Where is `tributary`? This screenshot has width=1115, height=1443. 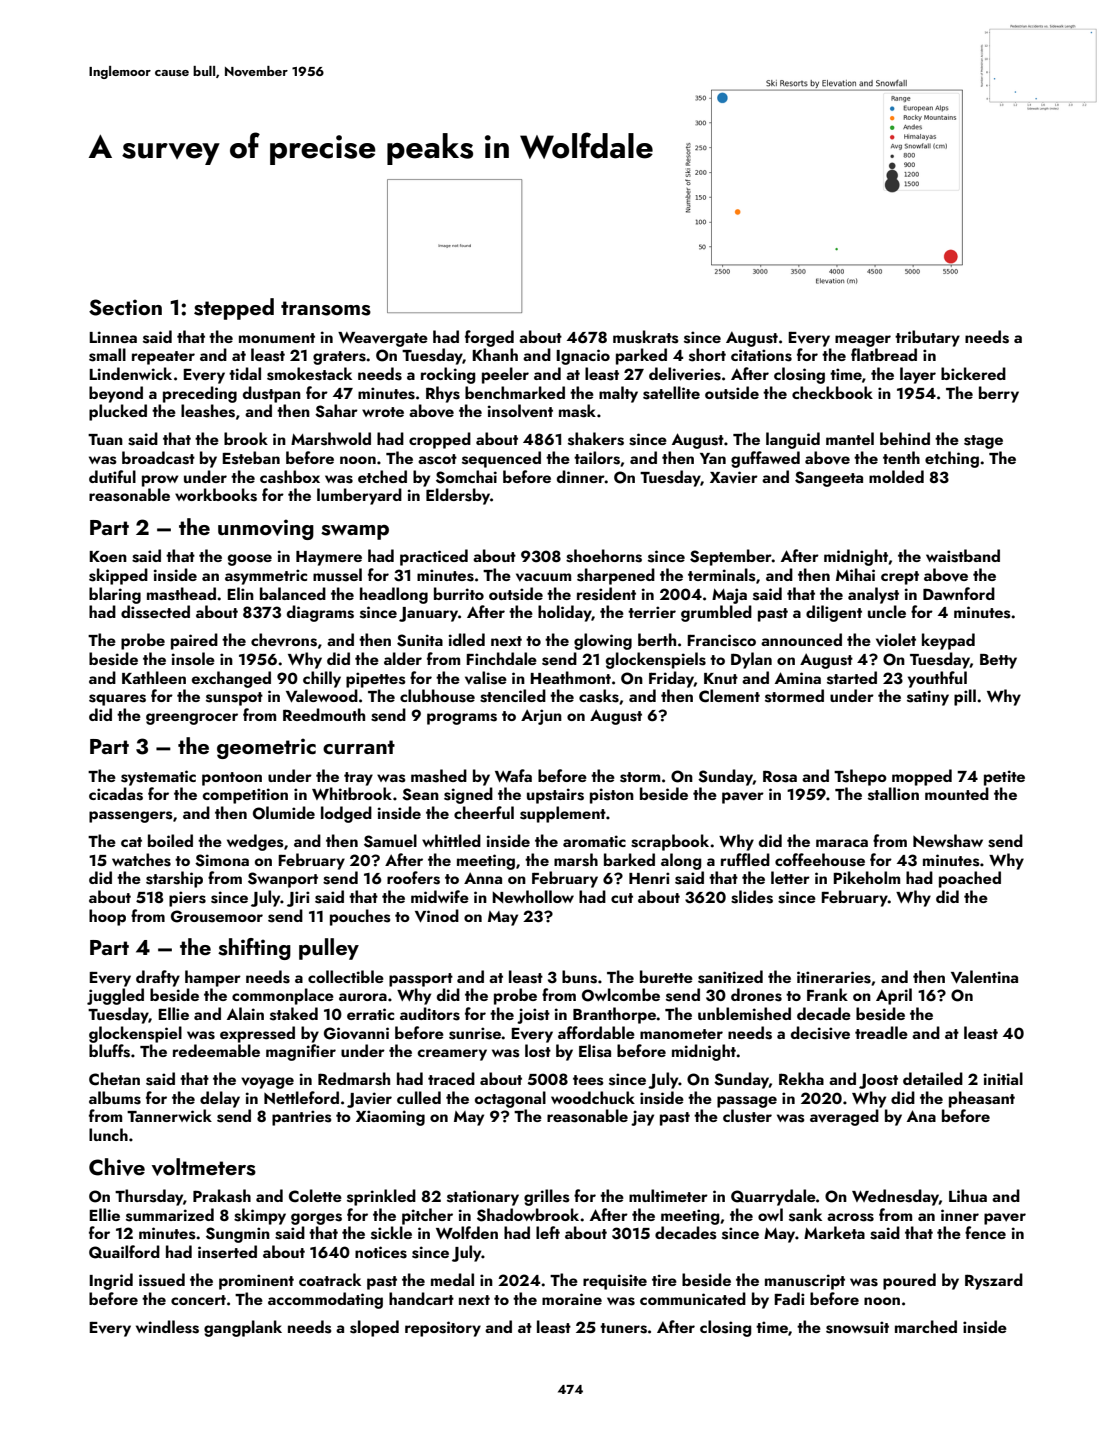
tributary is located at coordinates (927, 338).
